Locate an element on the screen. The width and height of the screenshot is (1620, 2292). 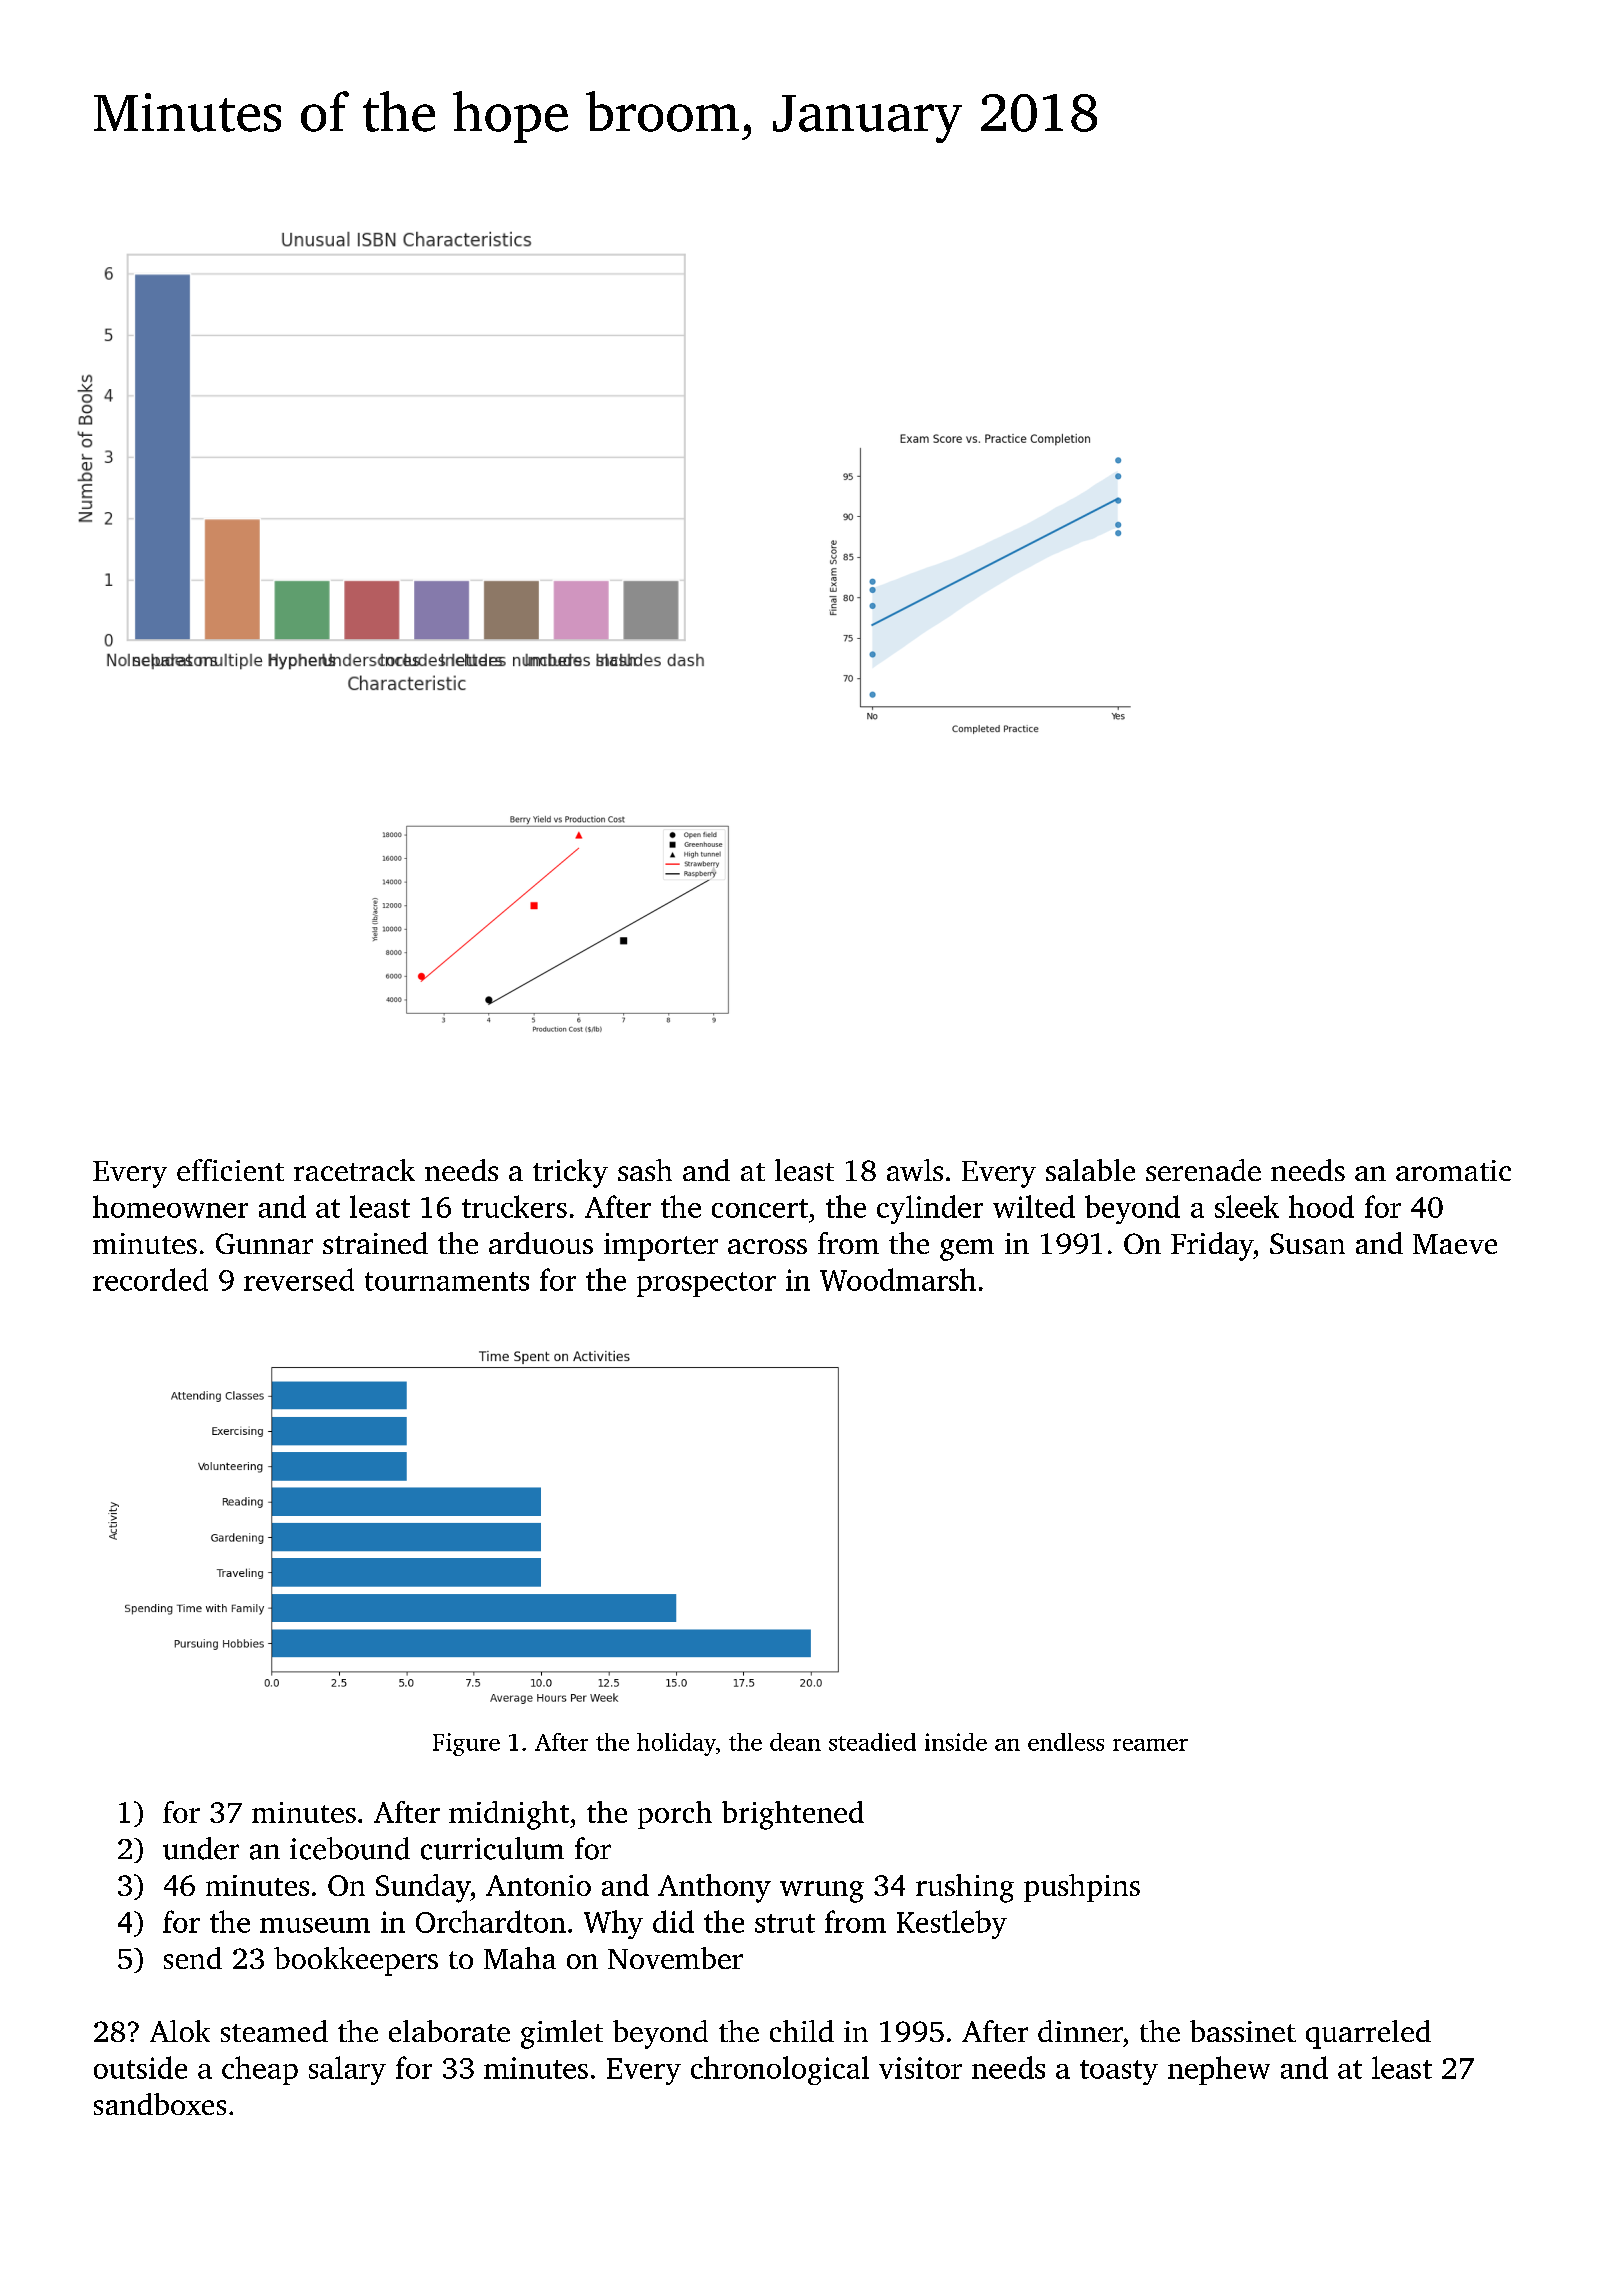
quarreled is located at coordinates (1368, 2034).
